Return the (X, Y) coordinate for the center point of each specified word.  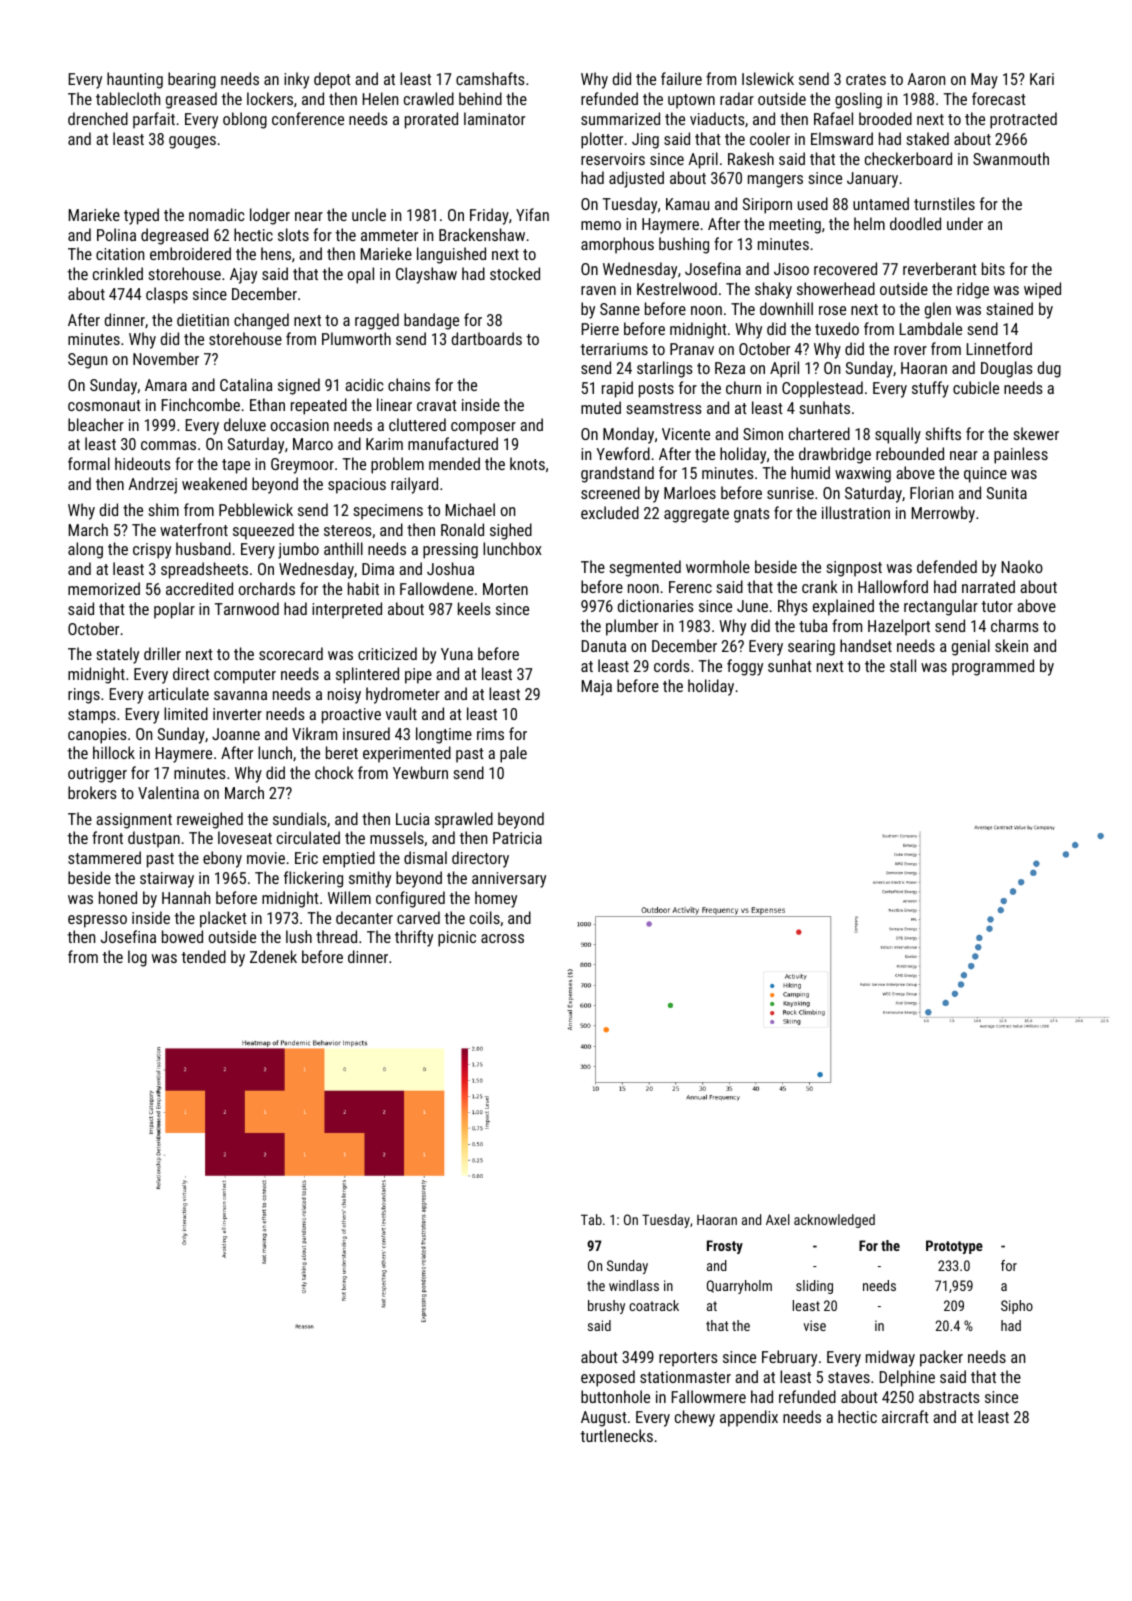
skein (1011, 645)
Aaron (926, 79)
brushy (606, 1307)
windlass (634, 1285)
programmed (993, 667)
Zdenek (273, 956)
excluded (610, 512)
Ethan (267, 404)
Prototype (954, 1247)
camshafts (490, 78)
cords (672, 665)
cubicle (976, 387)
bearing (192, 80)
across (502, 938)
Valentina (168, 792)
